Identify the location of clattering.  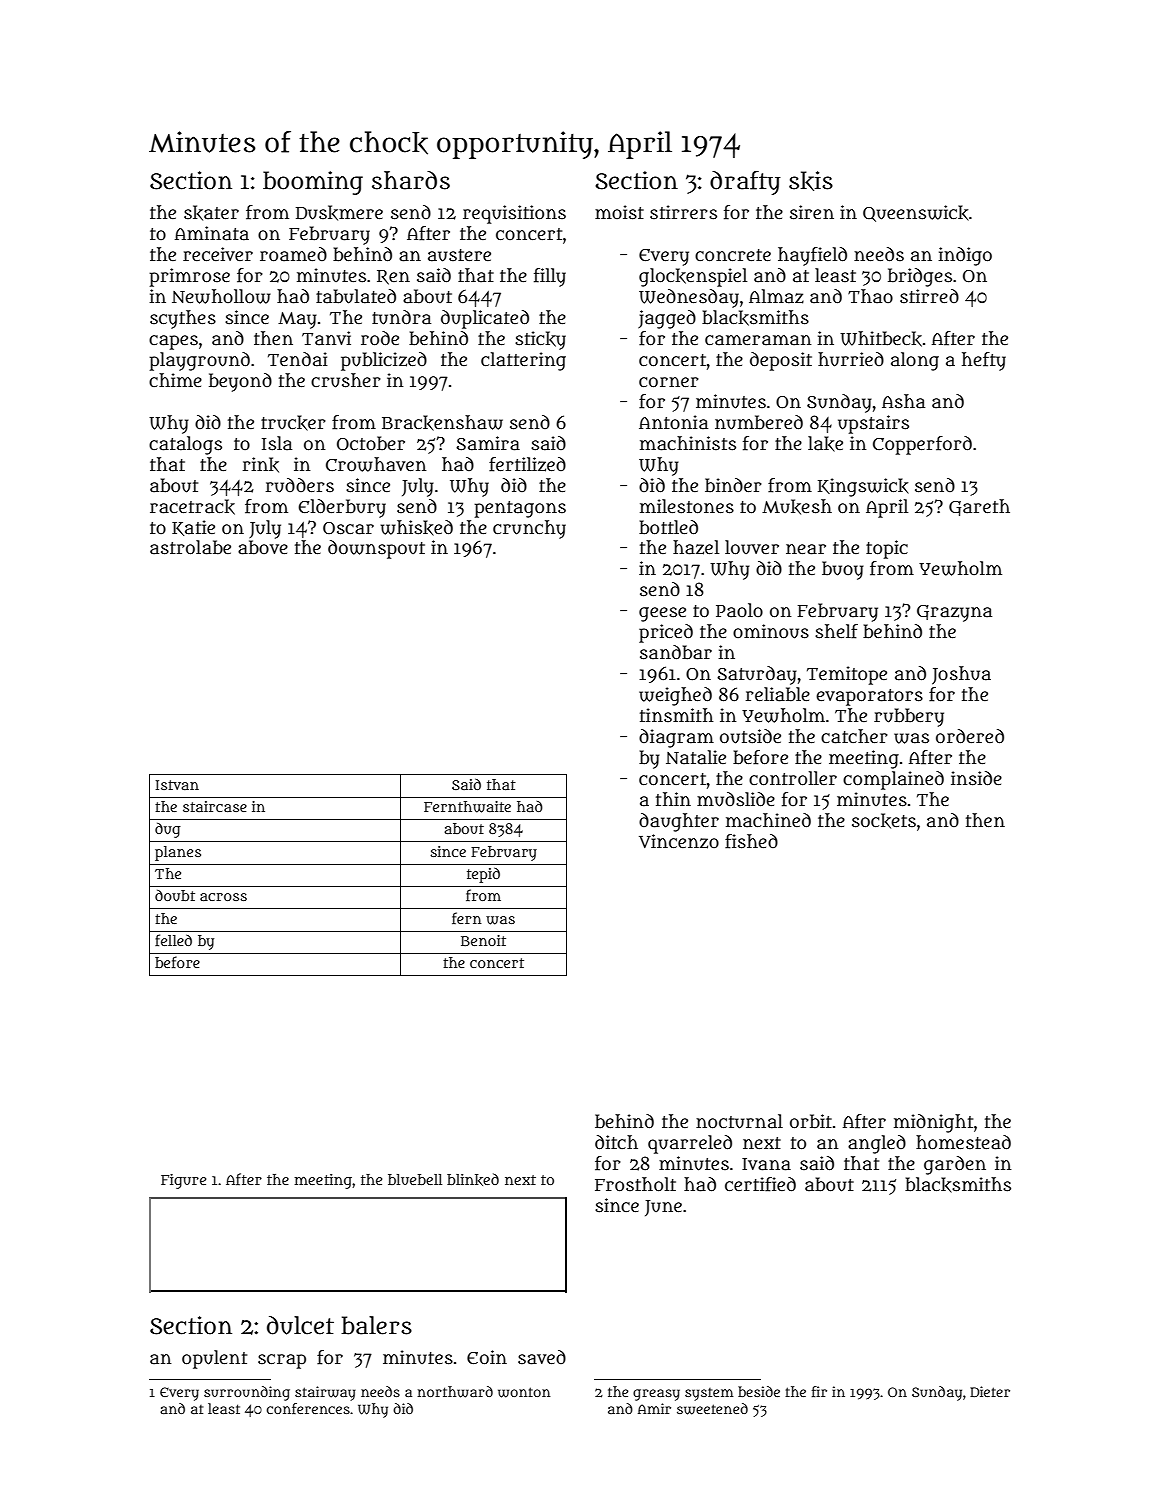
(523, 361).
